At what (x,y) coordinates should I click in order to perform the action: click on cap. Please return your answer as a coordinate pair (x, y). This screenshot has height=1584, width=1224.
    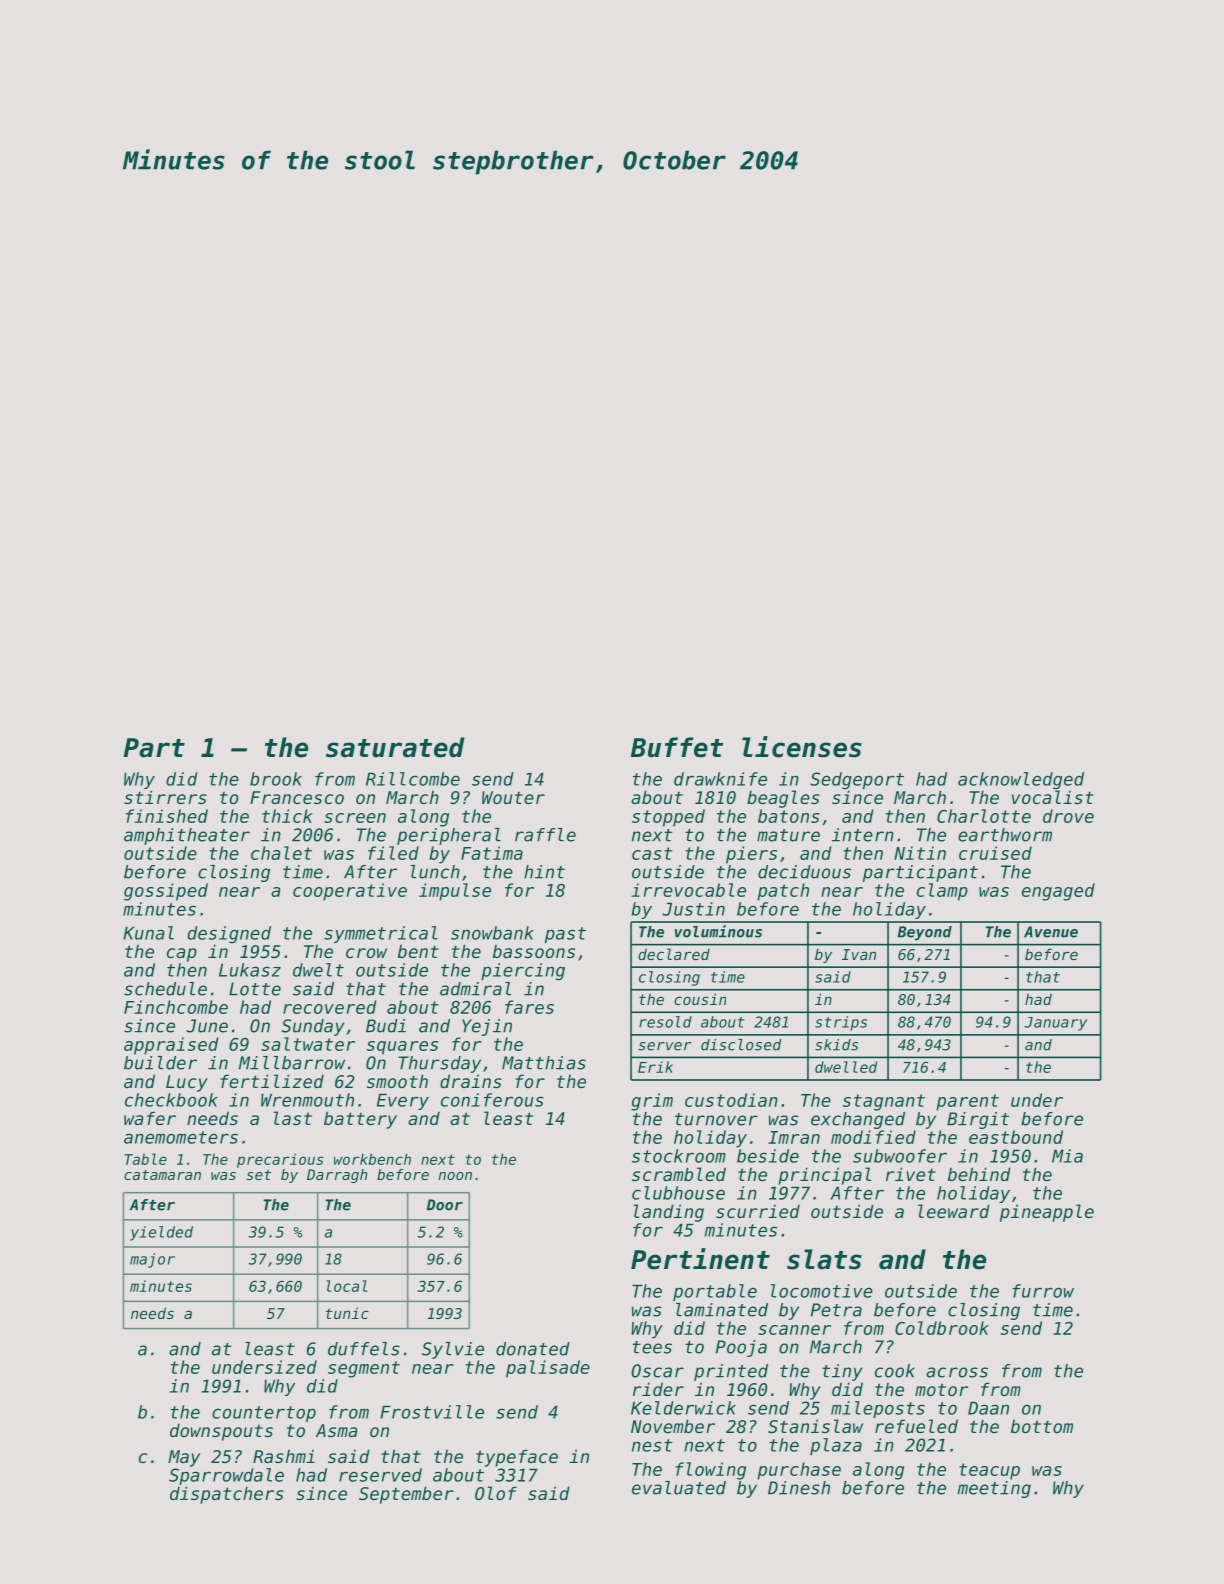
    Looking at the image, I should click on (182, 955).
